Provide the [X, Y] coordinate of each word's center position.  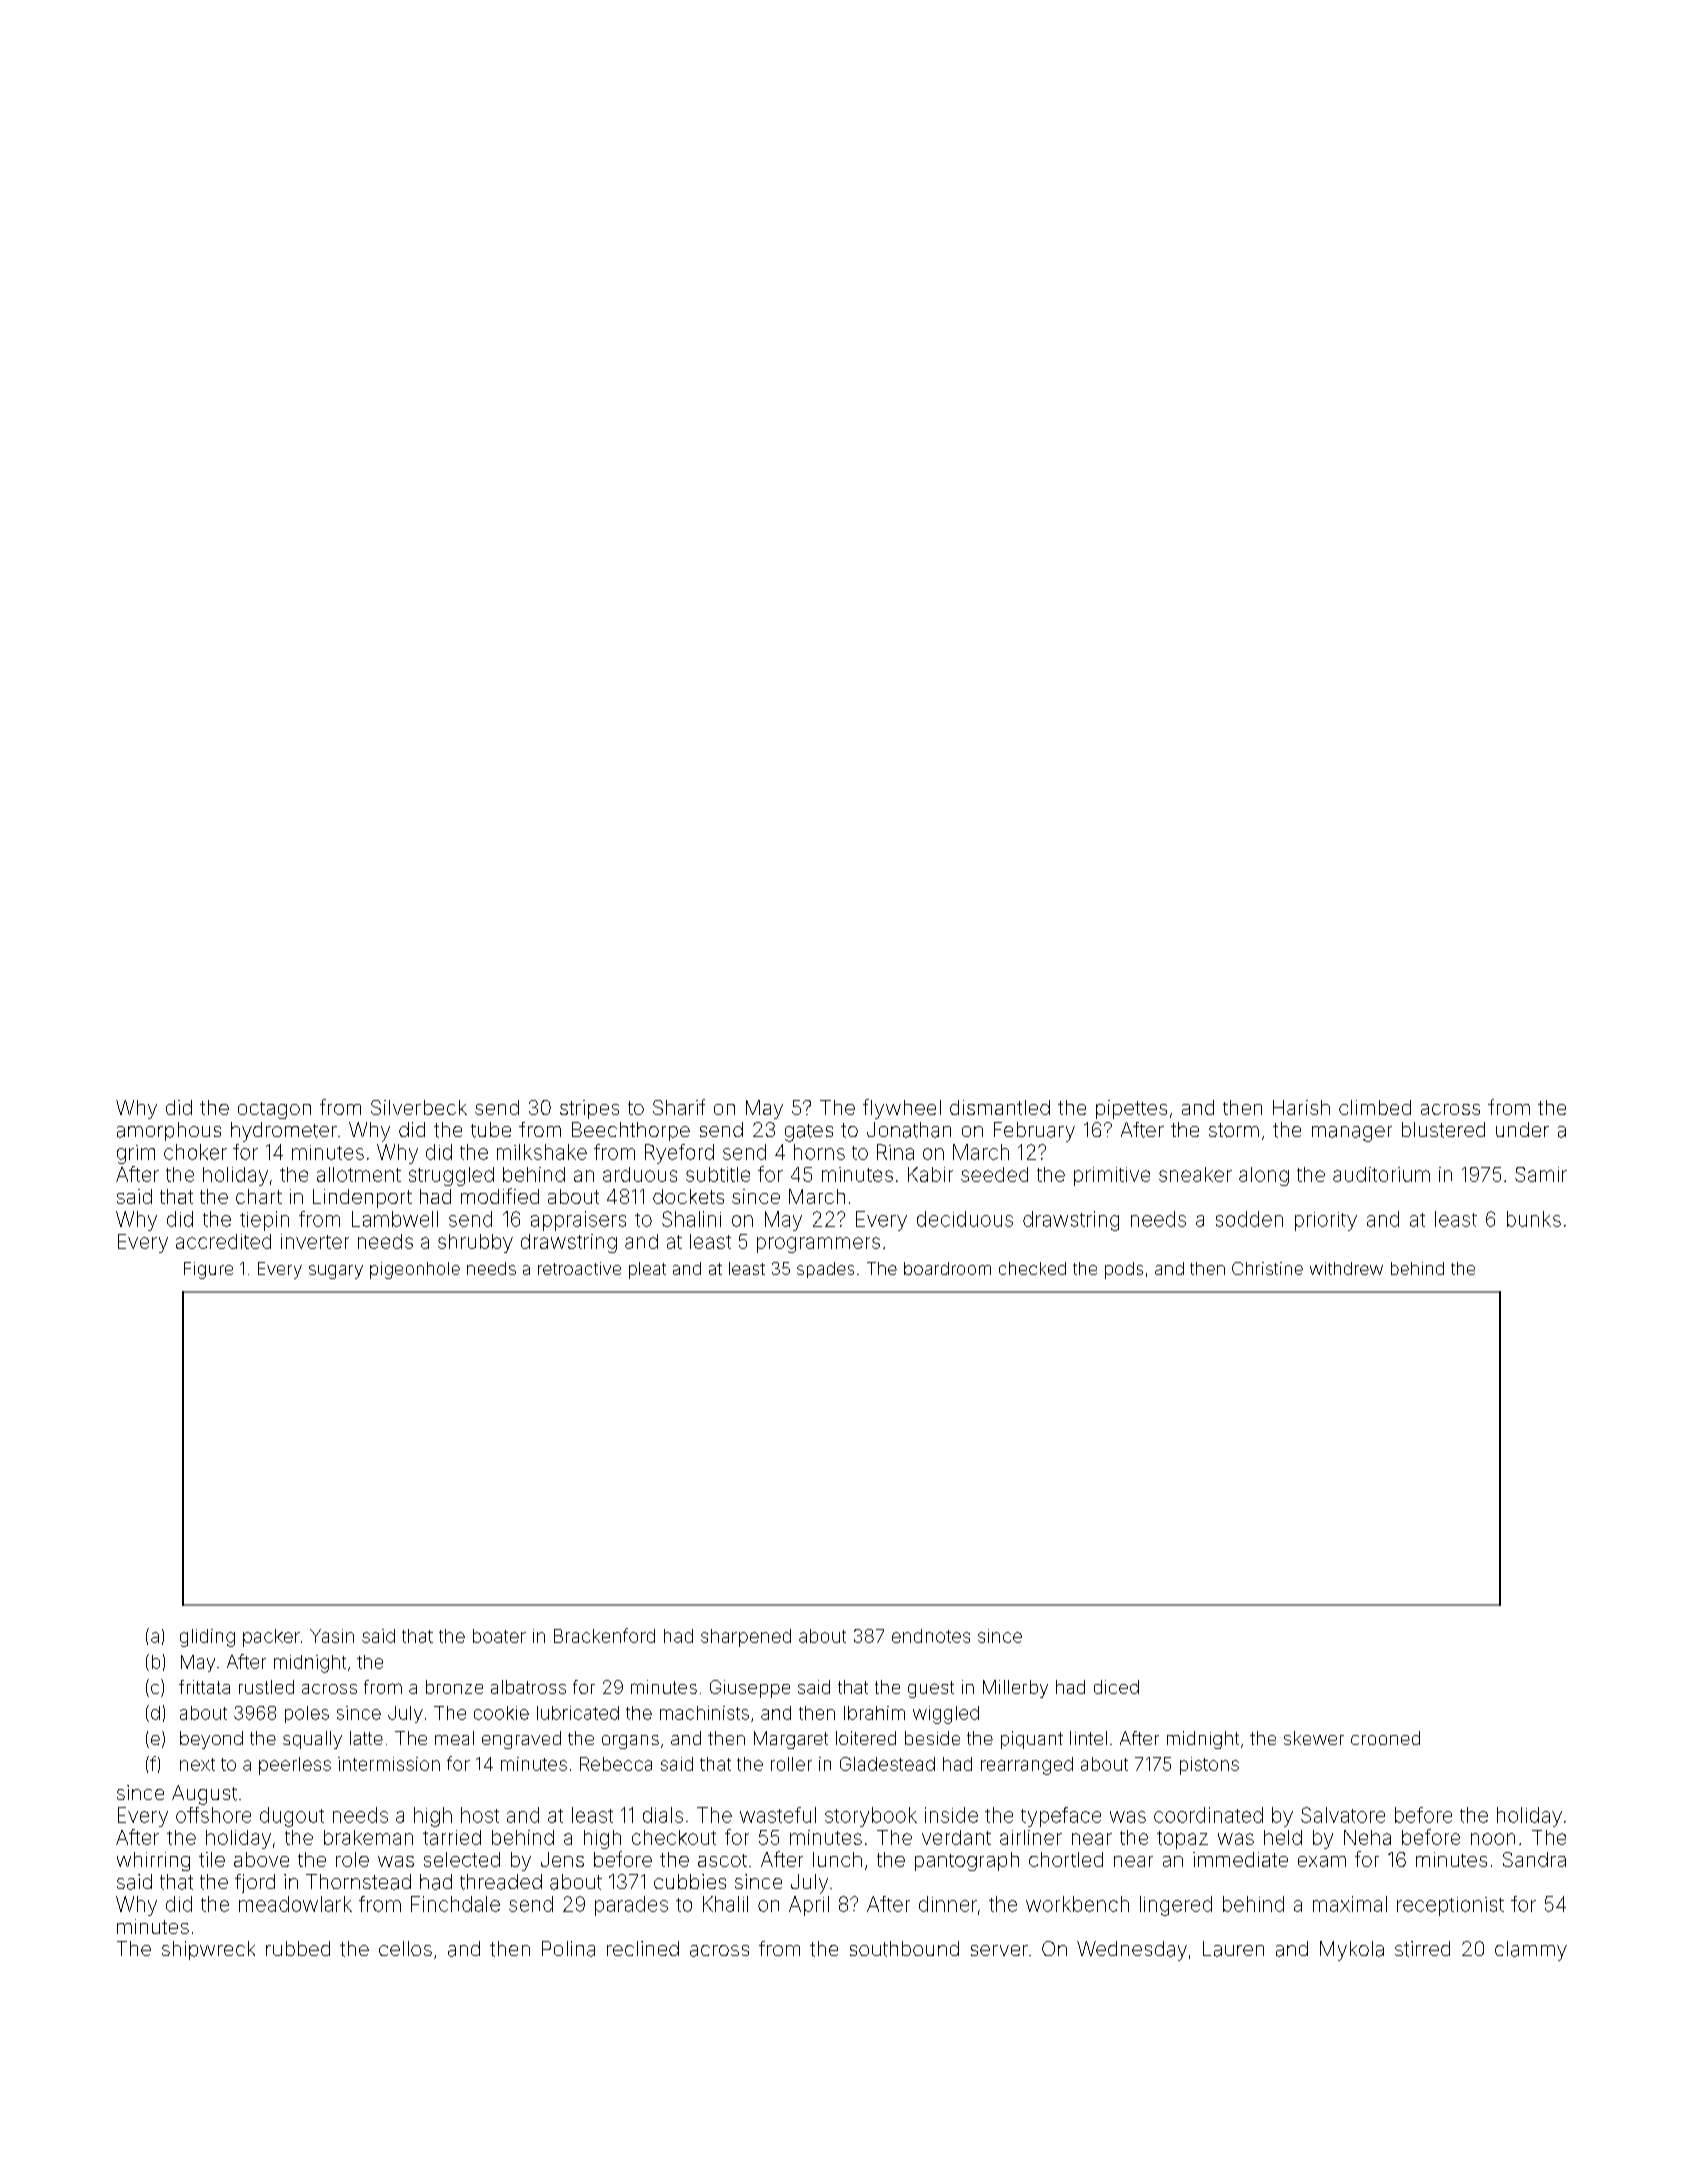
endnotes [931, 1636]
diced [1116, 1687]
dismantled [1000, 1107]
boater [499, 1636]
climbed [1375, 1107]
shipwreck [208, 1950]
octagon [274, 1110]
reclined [643, 1948]
